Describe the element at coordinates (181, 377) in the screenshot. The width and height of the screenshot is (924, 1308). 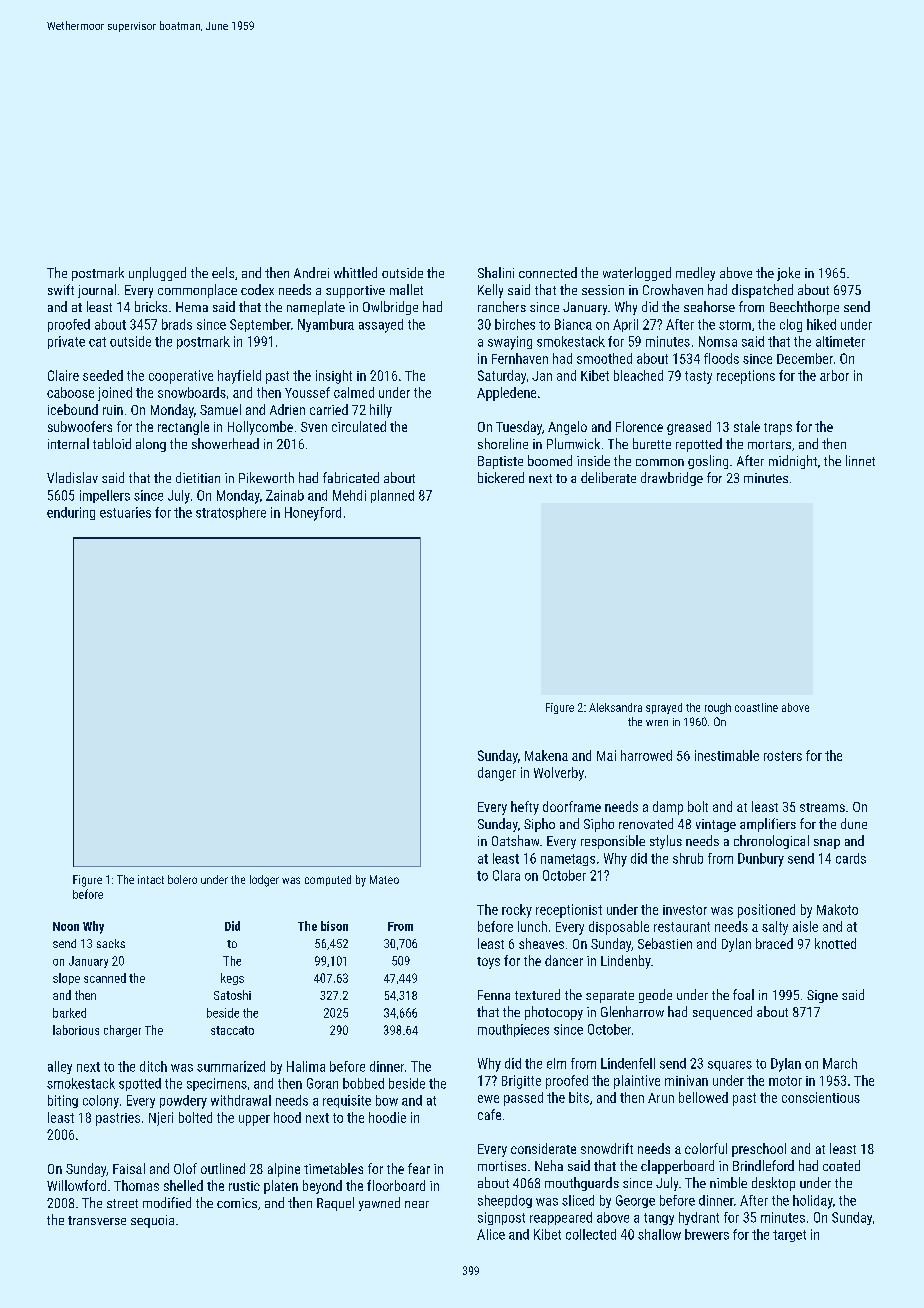
I see `cooperative` at that location.
